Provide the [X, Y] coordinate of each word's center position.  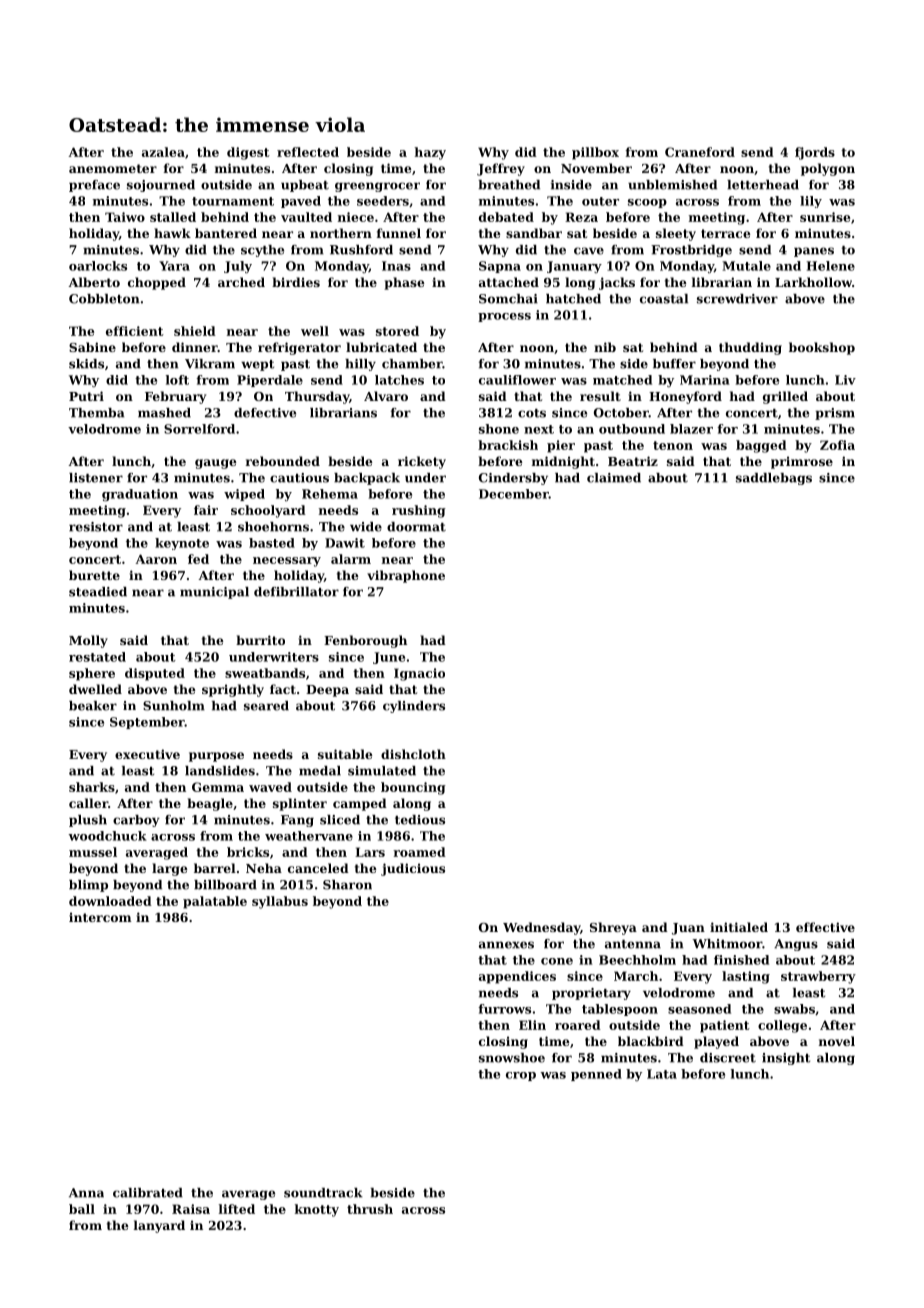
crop [521, 1076]
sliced [340, 820]
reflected [308, 152]
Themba [96, 413]
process [504, 317]
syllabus [280, 902]
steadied [98, 592]
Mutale [746, 266]
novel [837, 1041]
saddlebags [774, 479]
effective [825, 927]
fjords [815, 153]
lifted [237, 1209]
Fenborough [365, 641]
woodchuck [107, 836]
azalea [163, 152]
